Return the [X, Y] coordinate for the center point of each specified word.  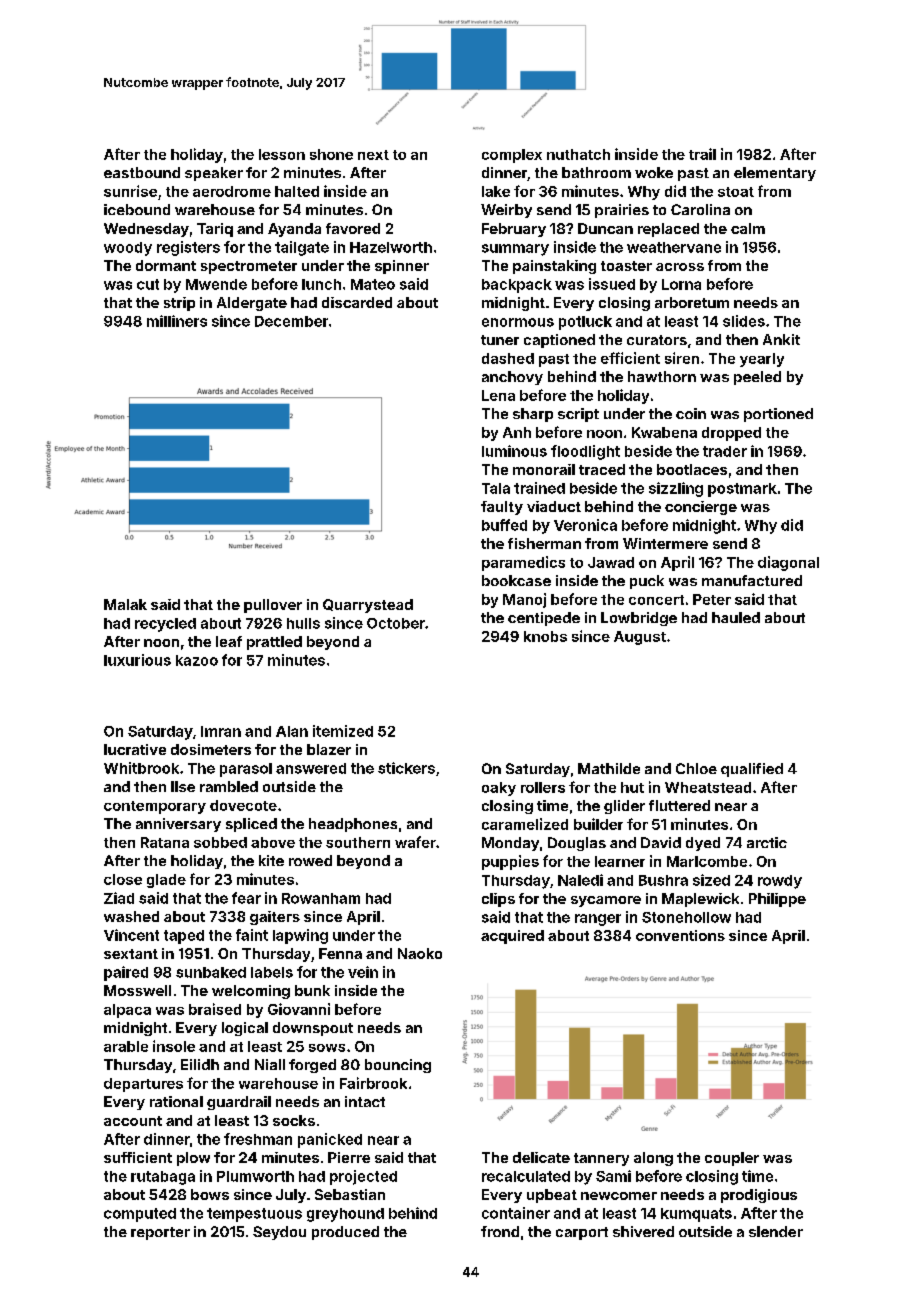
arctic [767, 842]
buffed [504, 525]
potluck [585, 323]
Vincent [131, 935]
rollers [543, 787]
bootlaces [692, 469]
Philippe [777, 900]
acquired [512, 937]
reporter [160, 1233]
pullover [273, 606]
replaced [668, 230]
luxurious [137, 660]
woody [128, 249]
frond [500, 1231]
